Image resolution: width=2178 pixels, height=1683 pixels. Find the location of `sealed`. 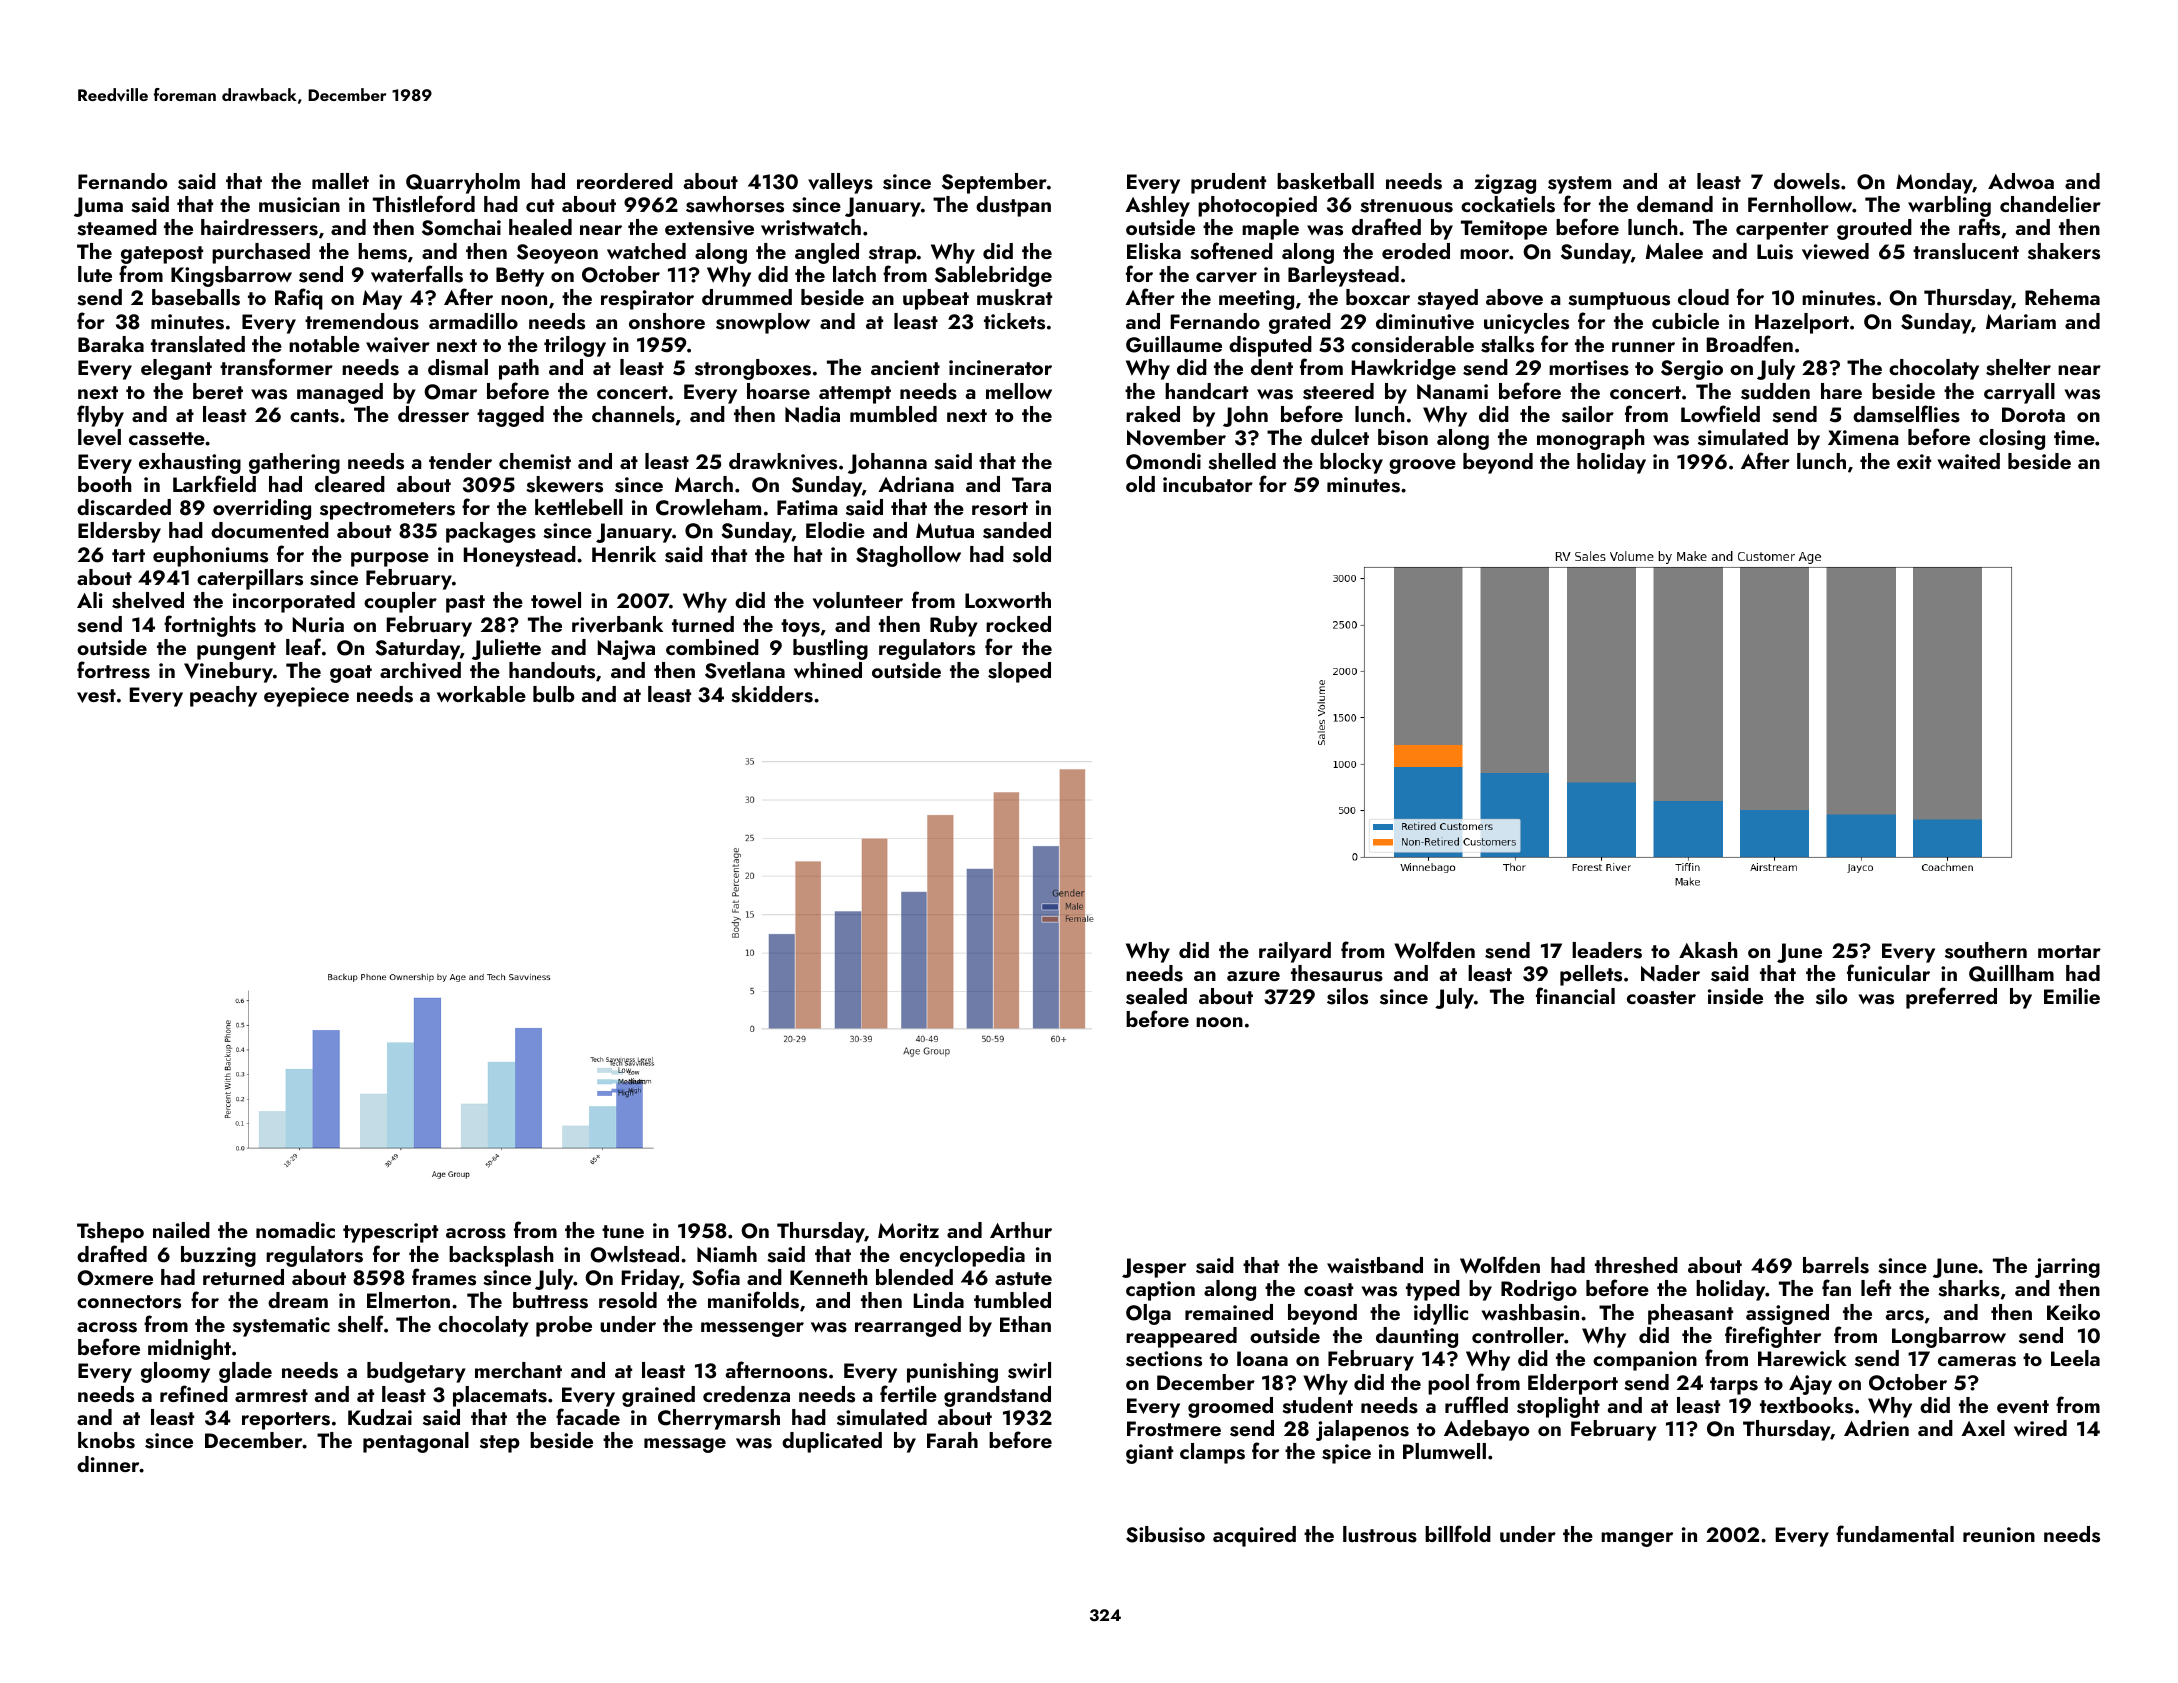

sealed is located at coordinates (1156, 996).
